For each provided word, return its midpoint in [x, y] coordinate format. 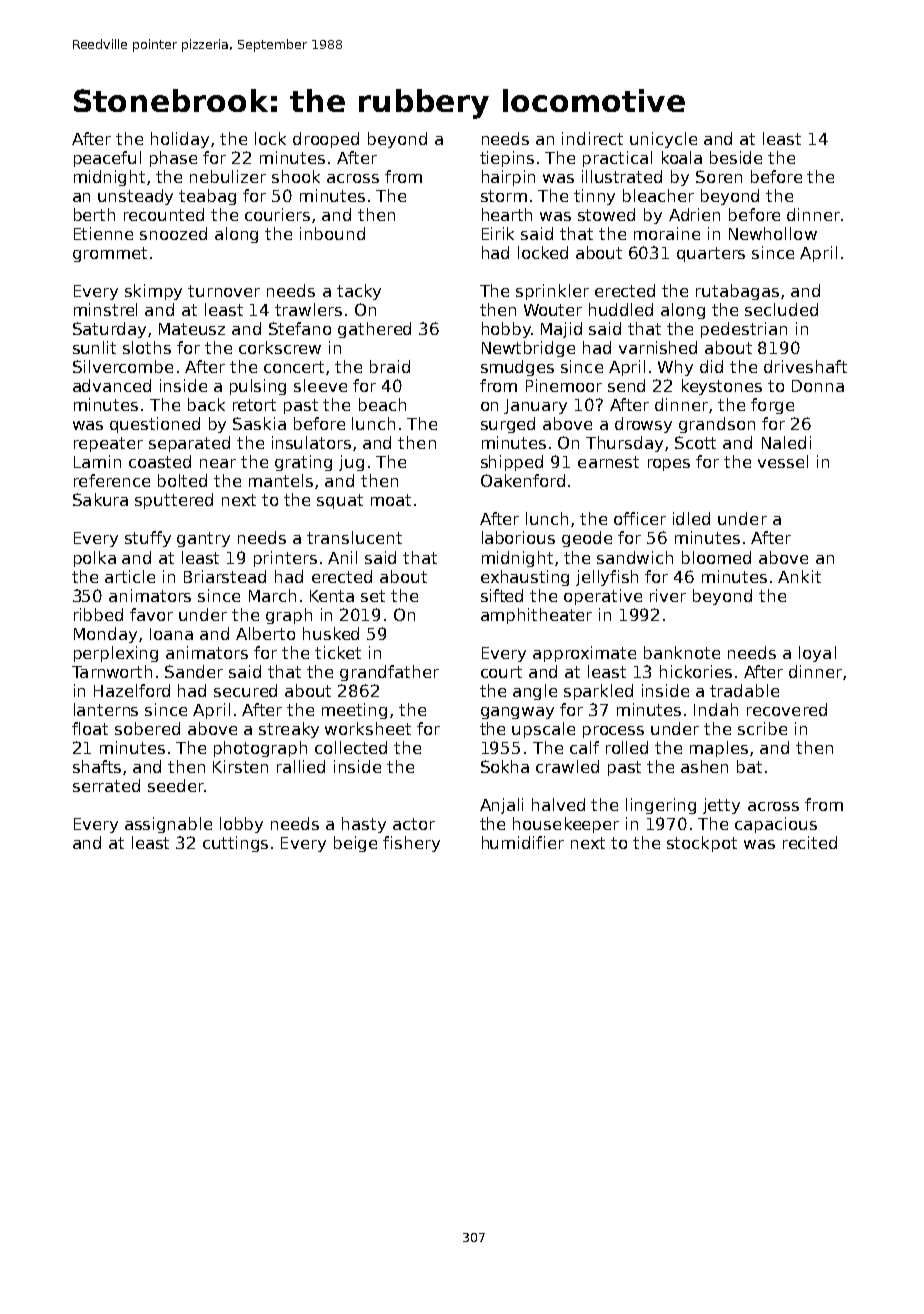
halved [558, 804]
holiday [180, 140]
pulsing [258, 387]
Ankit [799, 576]
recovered [787, 709]
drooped [326, 140]
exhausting [525, 578]
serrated [106, 785]
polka [95, 559]
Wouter [553, 310]
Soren [719, 176]
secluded [781, 309]
